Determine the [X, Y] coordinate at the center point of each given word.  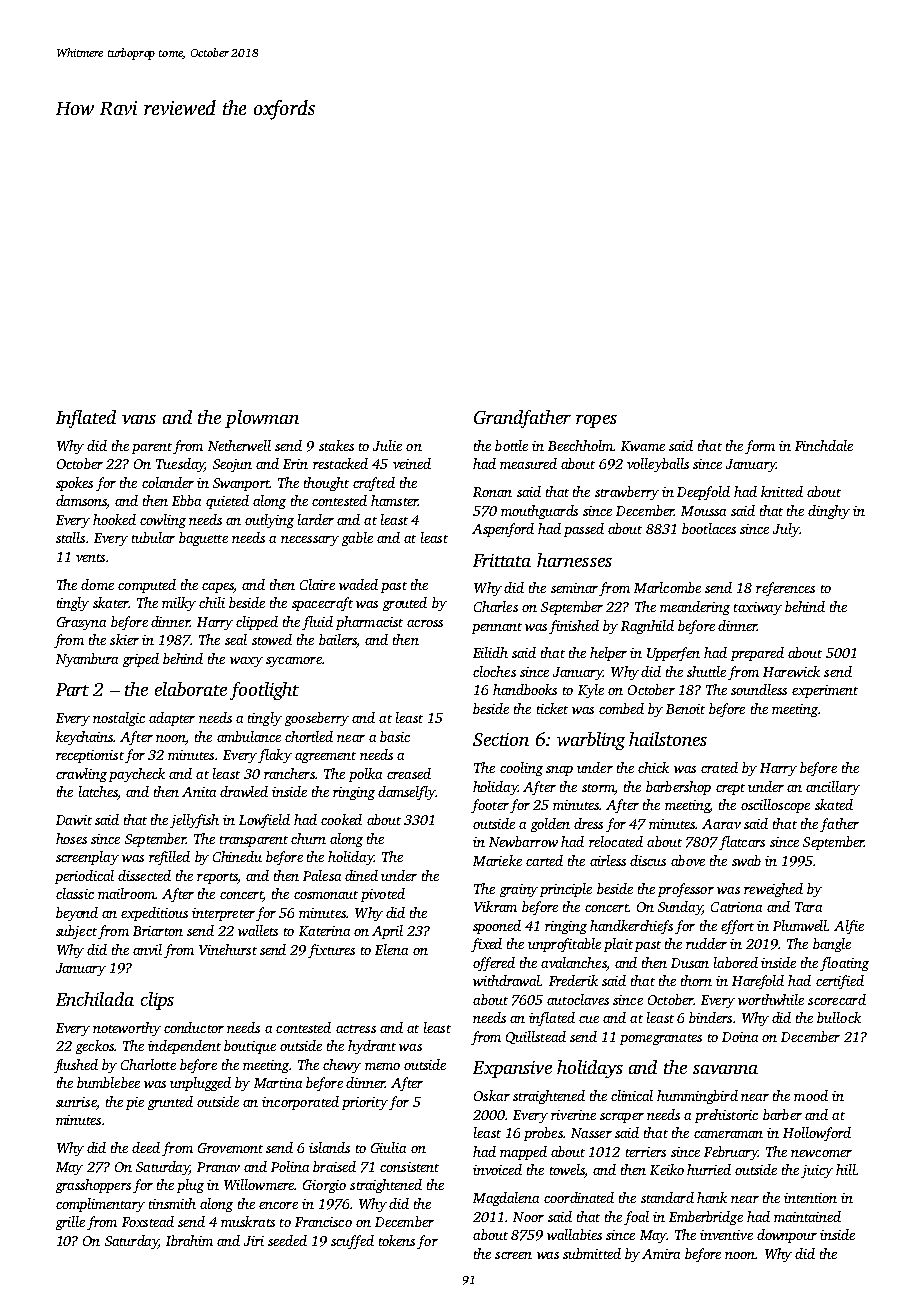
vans [139, 419]
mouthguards [539, 512]
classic [75, 893]
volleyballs [658, 465]
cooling [521, 769]
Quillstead [536, 1037]
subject [76, 932]
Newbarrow [523, 841]
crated [719, 767]
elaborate [191, 689]
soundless [759, 689]
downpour [787, 1236]
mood [811, 1095]
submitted [592, 1253]
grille [70, 1223]
